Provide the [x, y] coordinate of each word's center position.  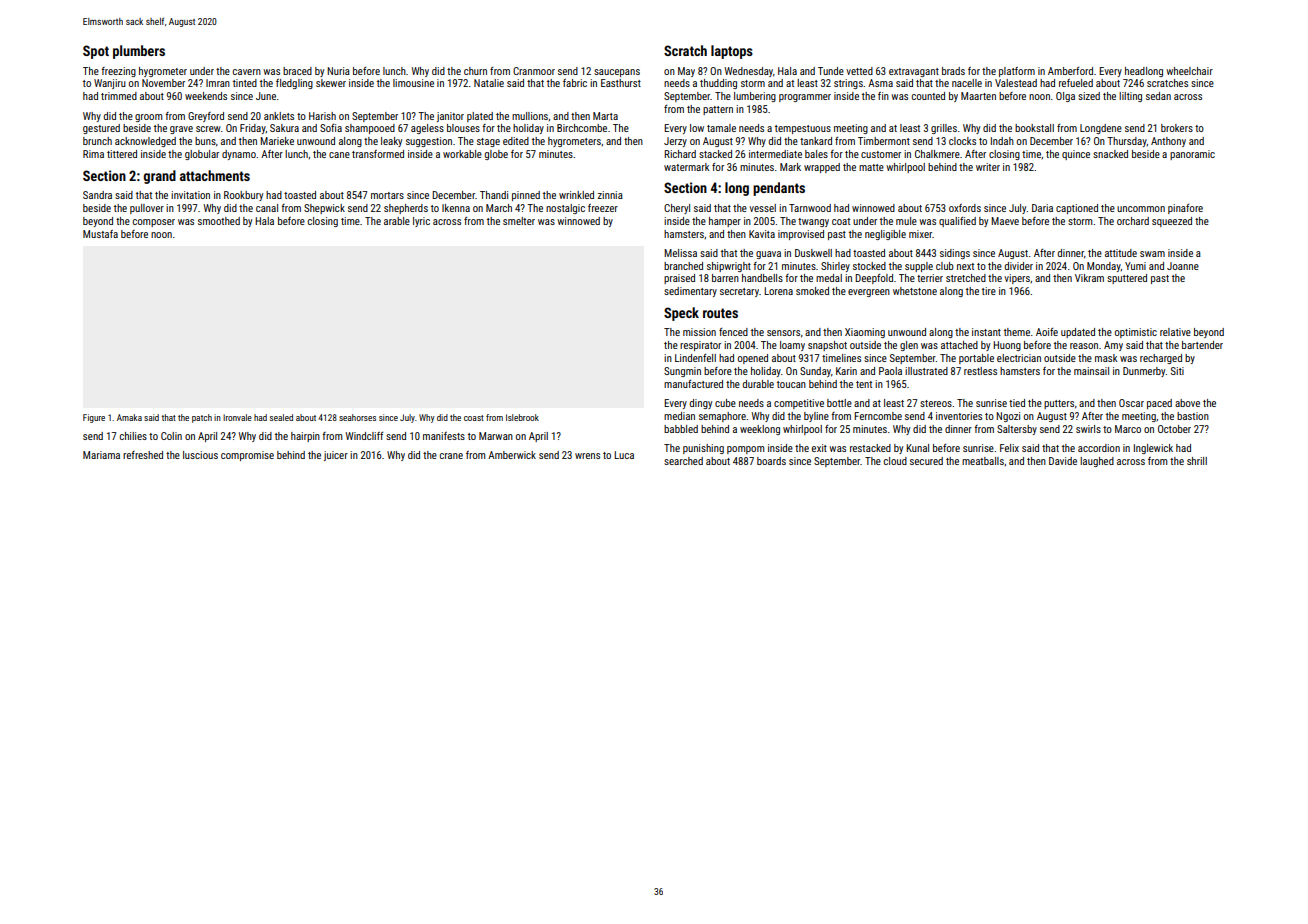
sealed [281, 417]
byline [816, 417]
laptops [732, 52]
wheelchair [1189, 71]
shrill [1197, 461]
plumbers [139, 52]
